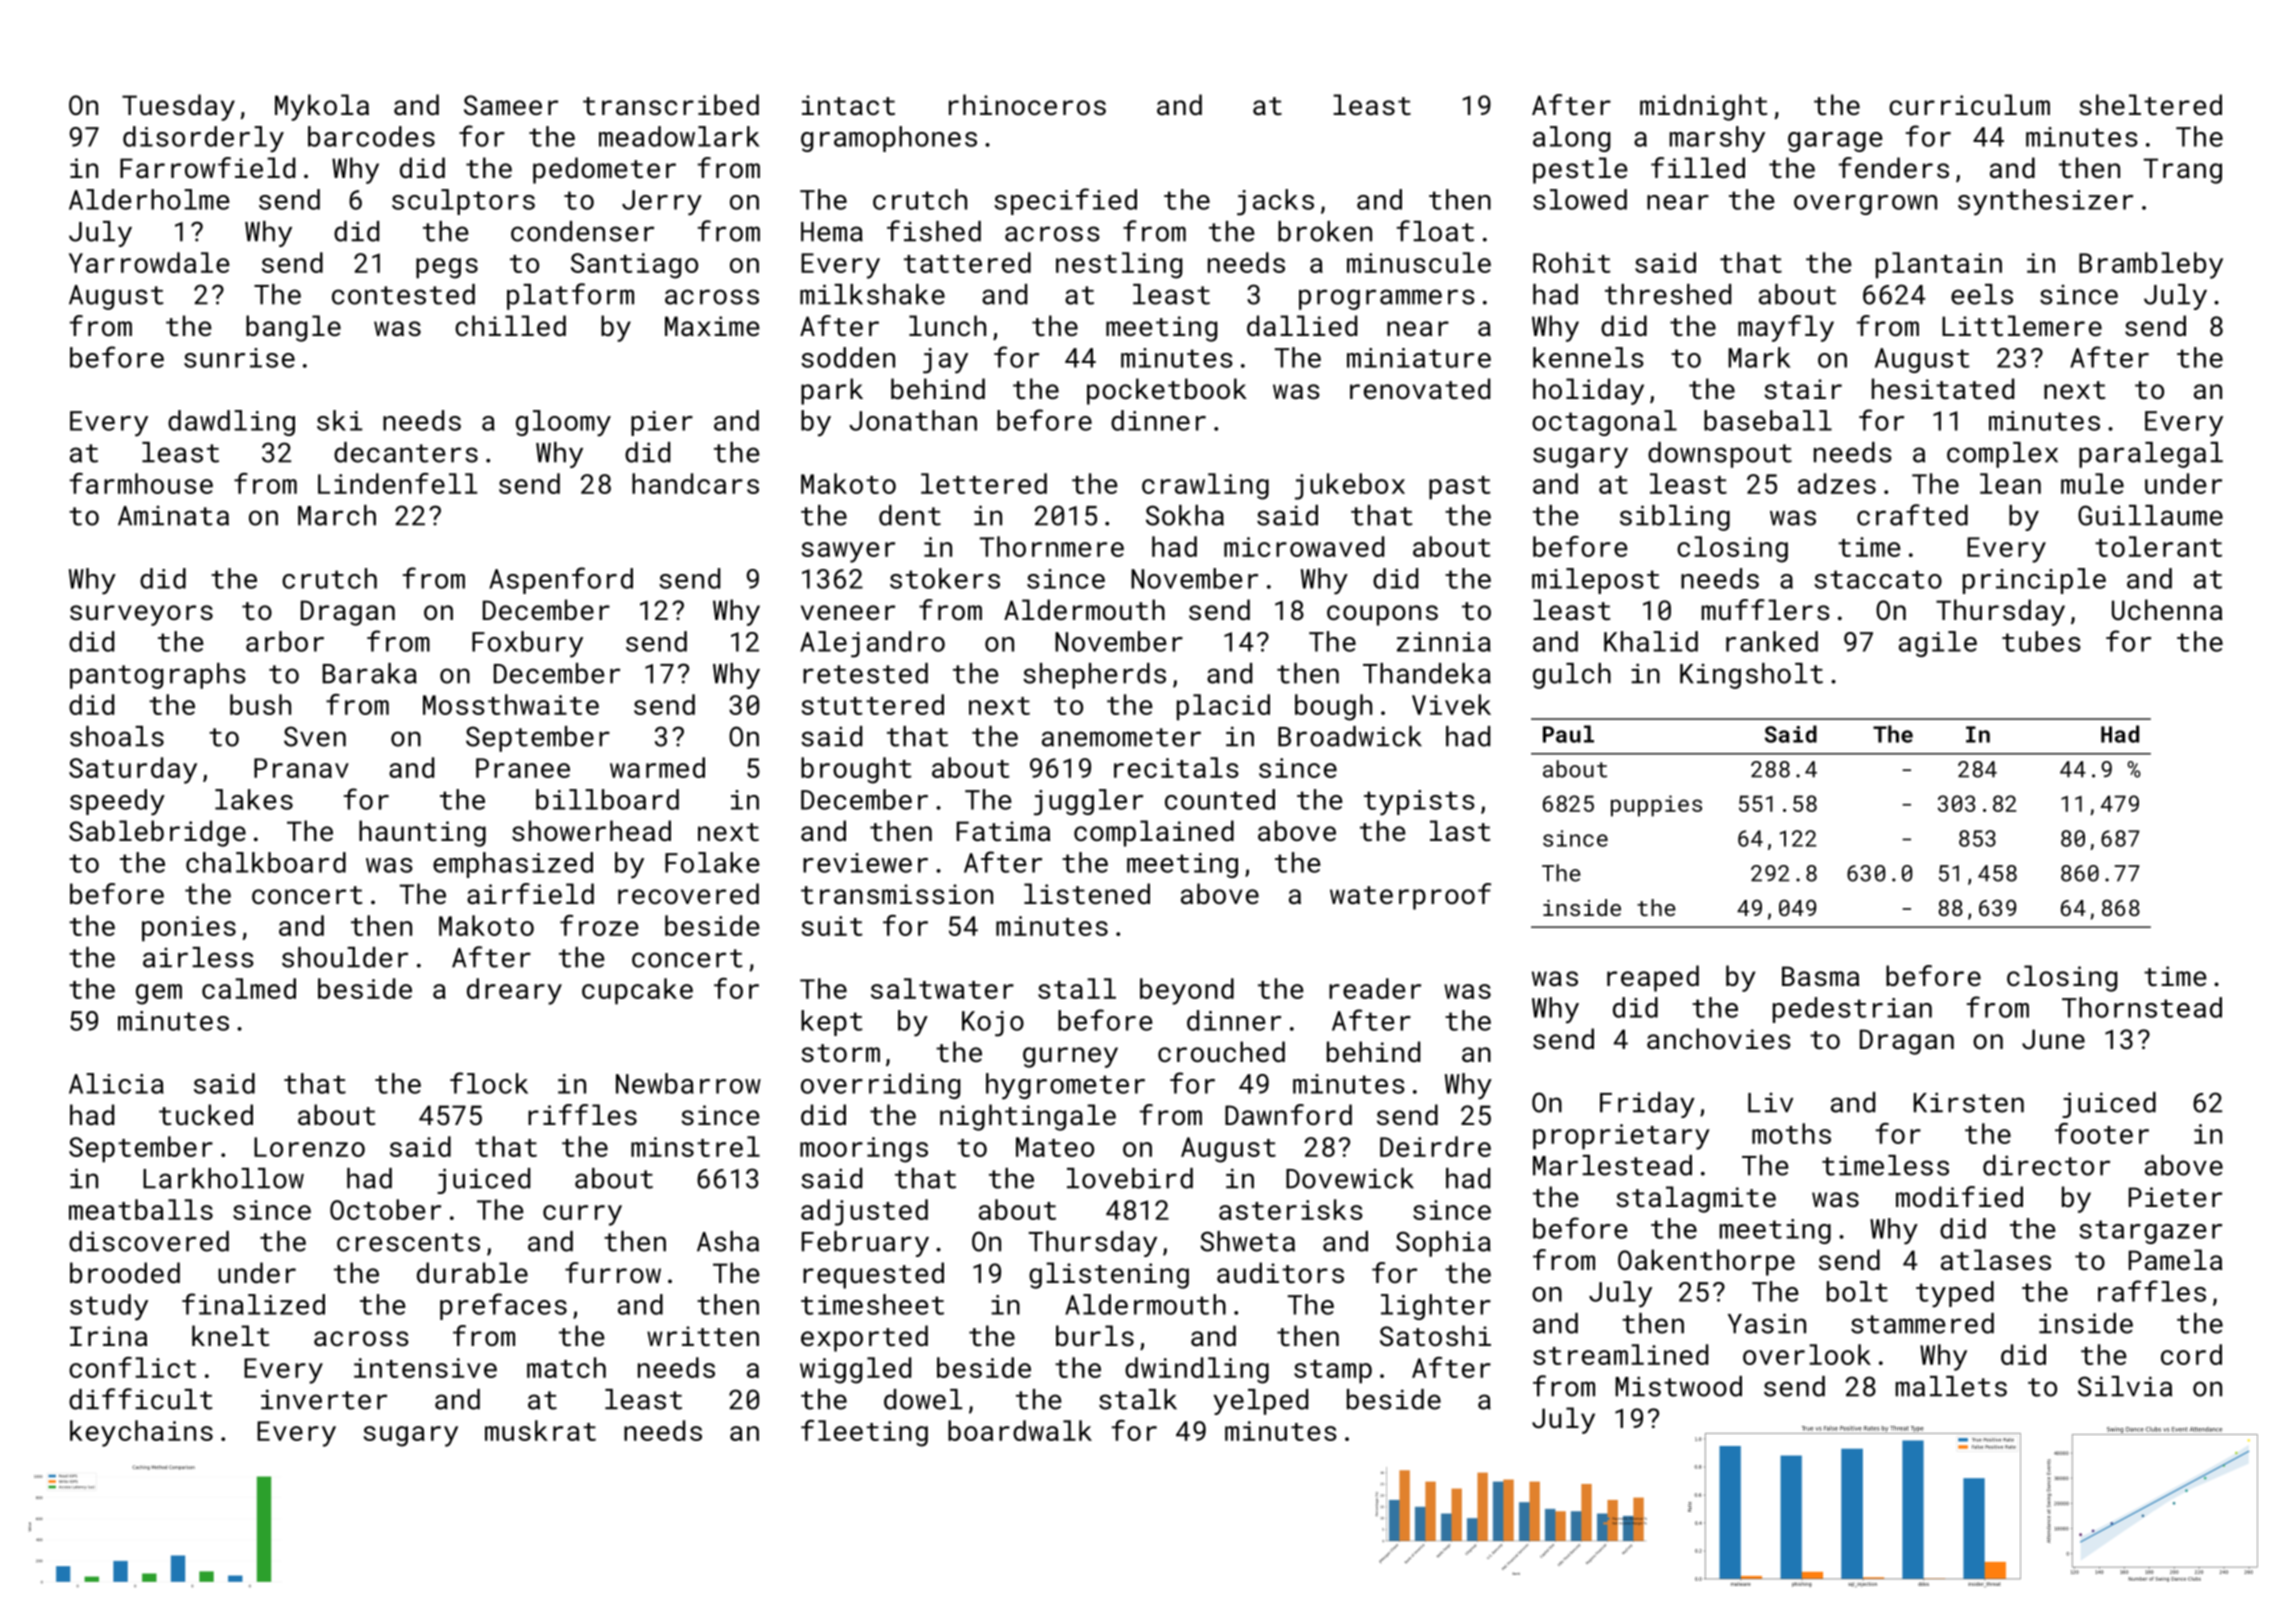  I want to click on keychains, so click(141, 1433).
